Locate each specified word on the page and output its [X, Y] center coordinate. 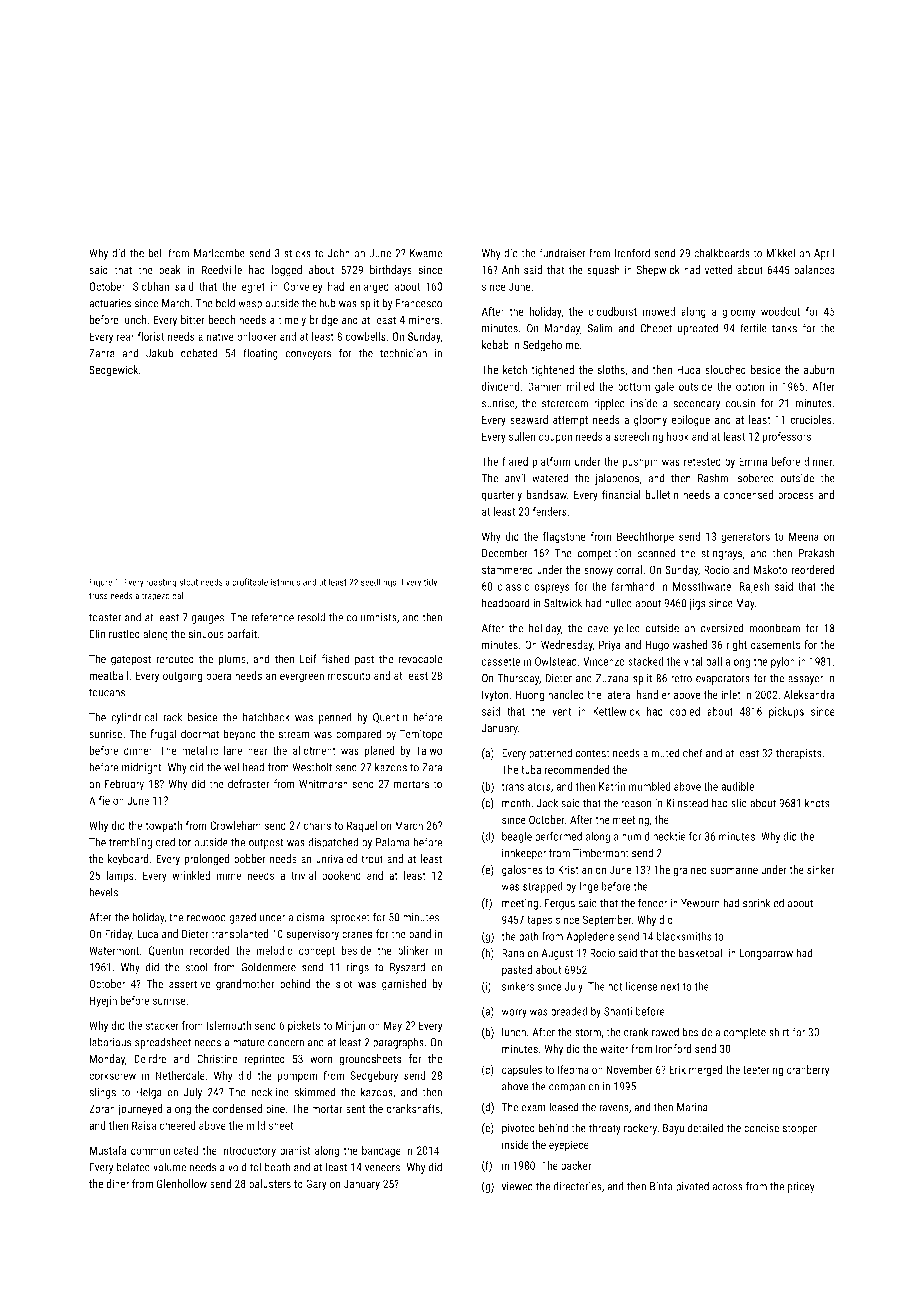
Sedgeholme [551, 346]
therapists [799, 754]
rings [358, 968]
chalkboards [722, 253]
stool [197, 967]
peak [170, 271]
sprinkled [763, 904]
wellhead [244, 767]
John [339, 253]
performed [558, 837]
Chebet [656, 328]
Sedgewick [113, 371]
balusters [270, 1183]
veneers [382, 1168]
